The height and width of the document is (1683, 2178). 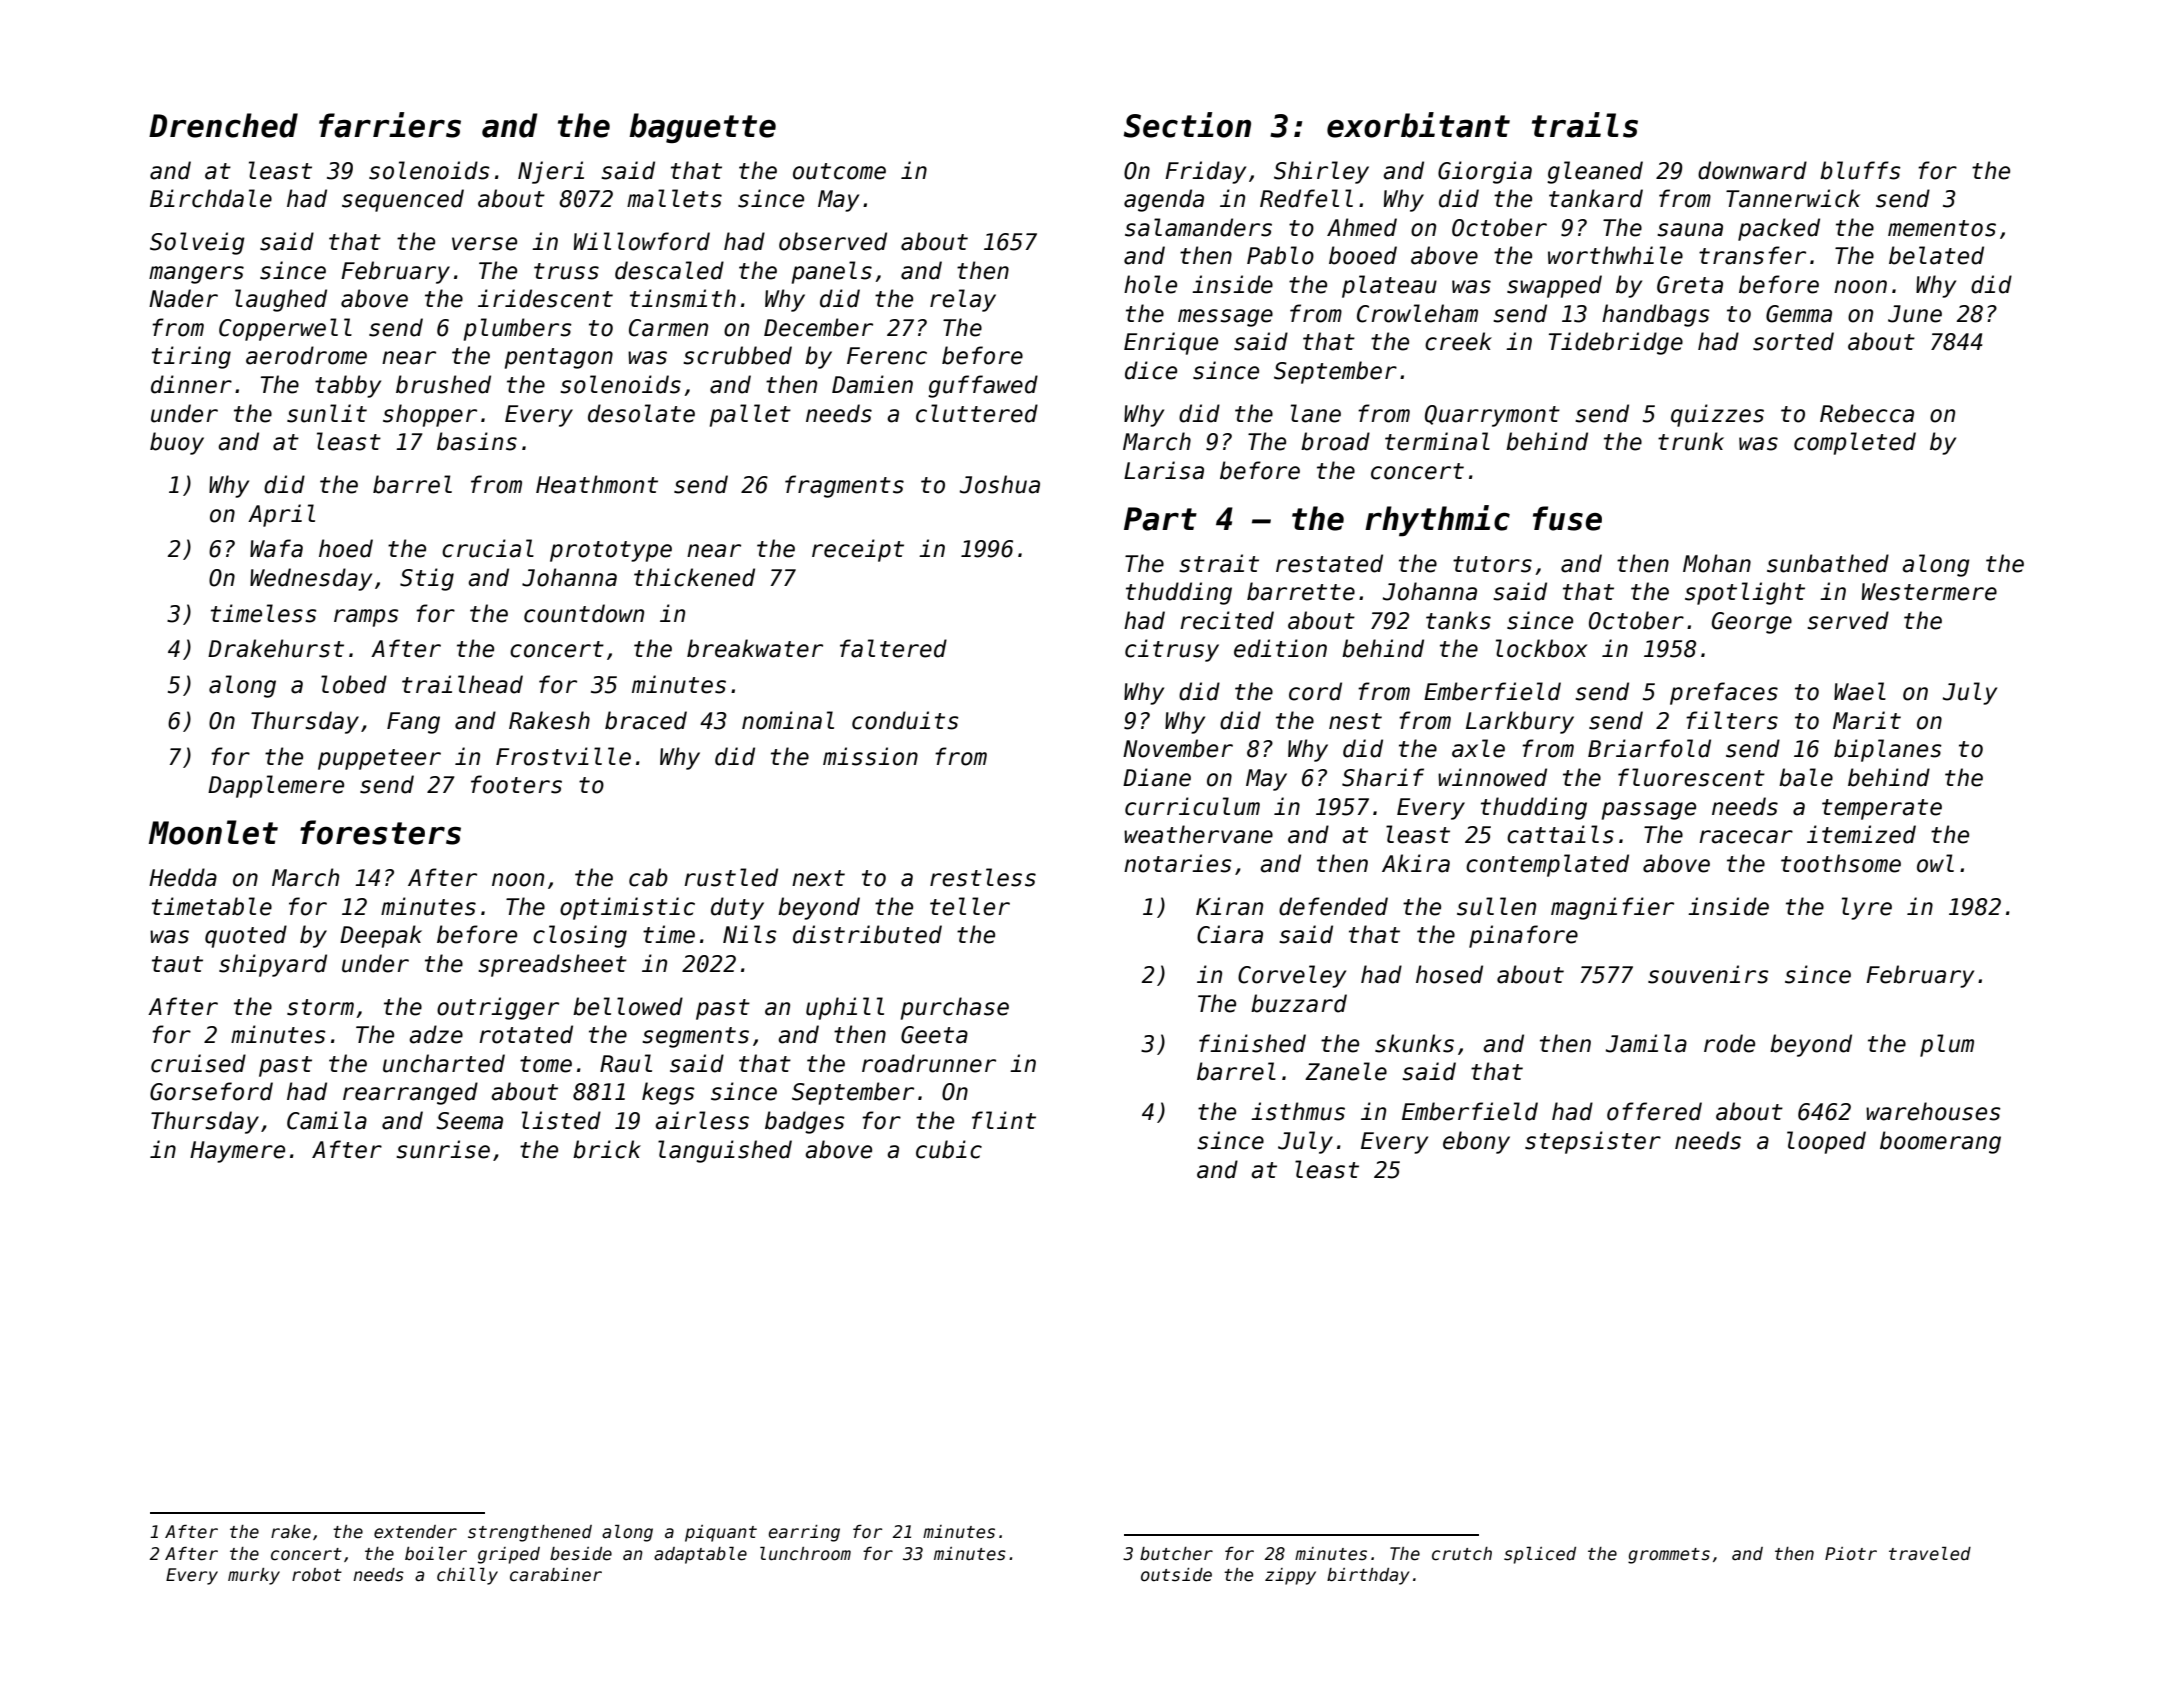 What do you see at coordinates (1930, 1554) in the document?
I see `traveled` at bounding box center [1930, 1554].
